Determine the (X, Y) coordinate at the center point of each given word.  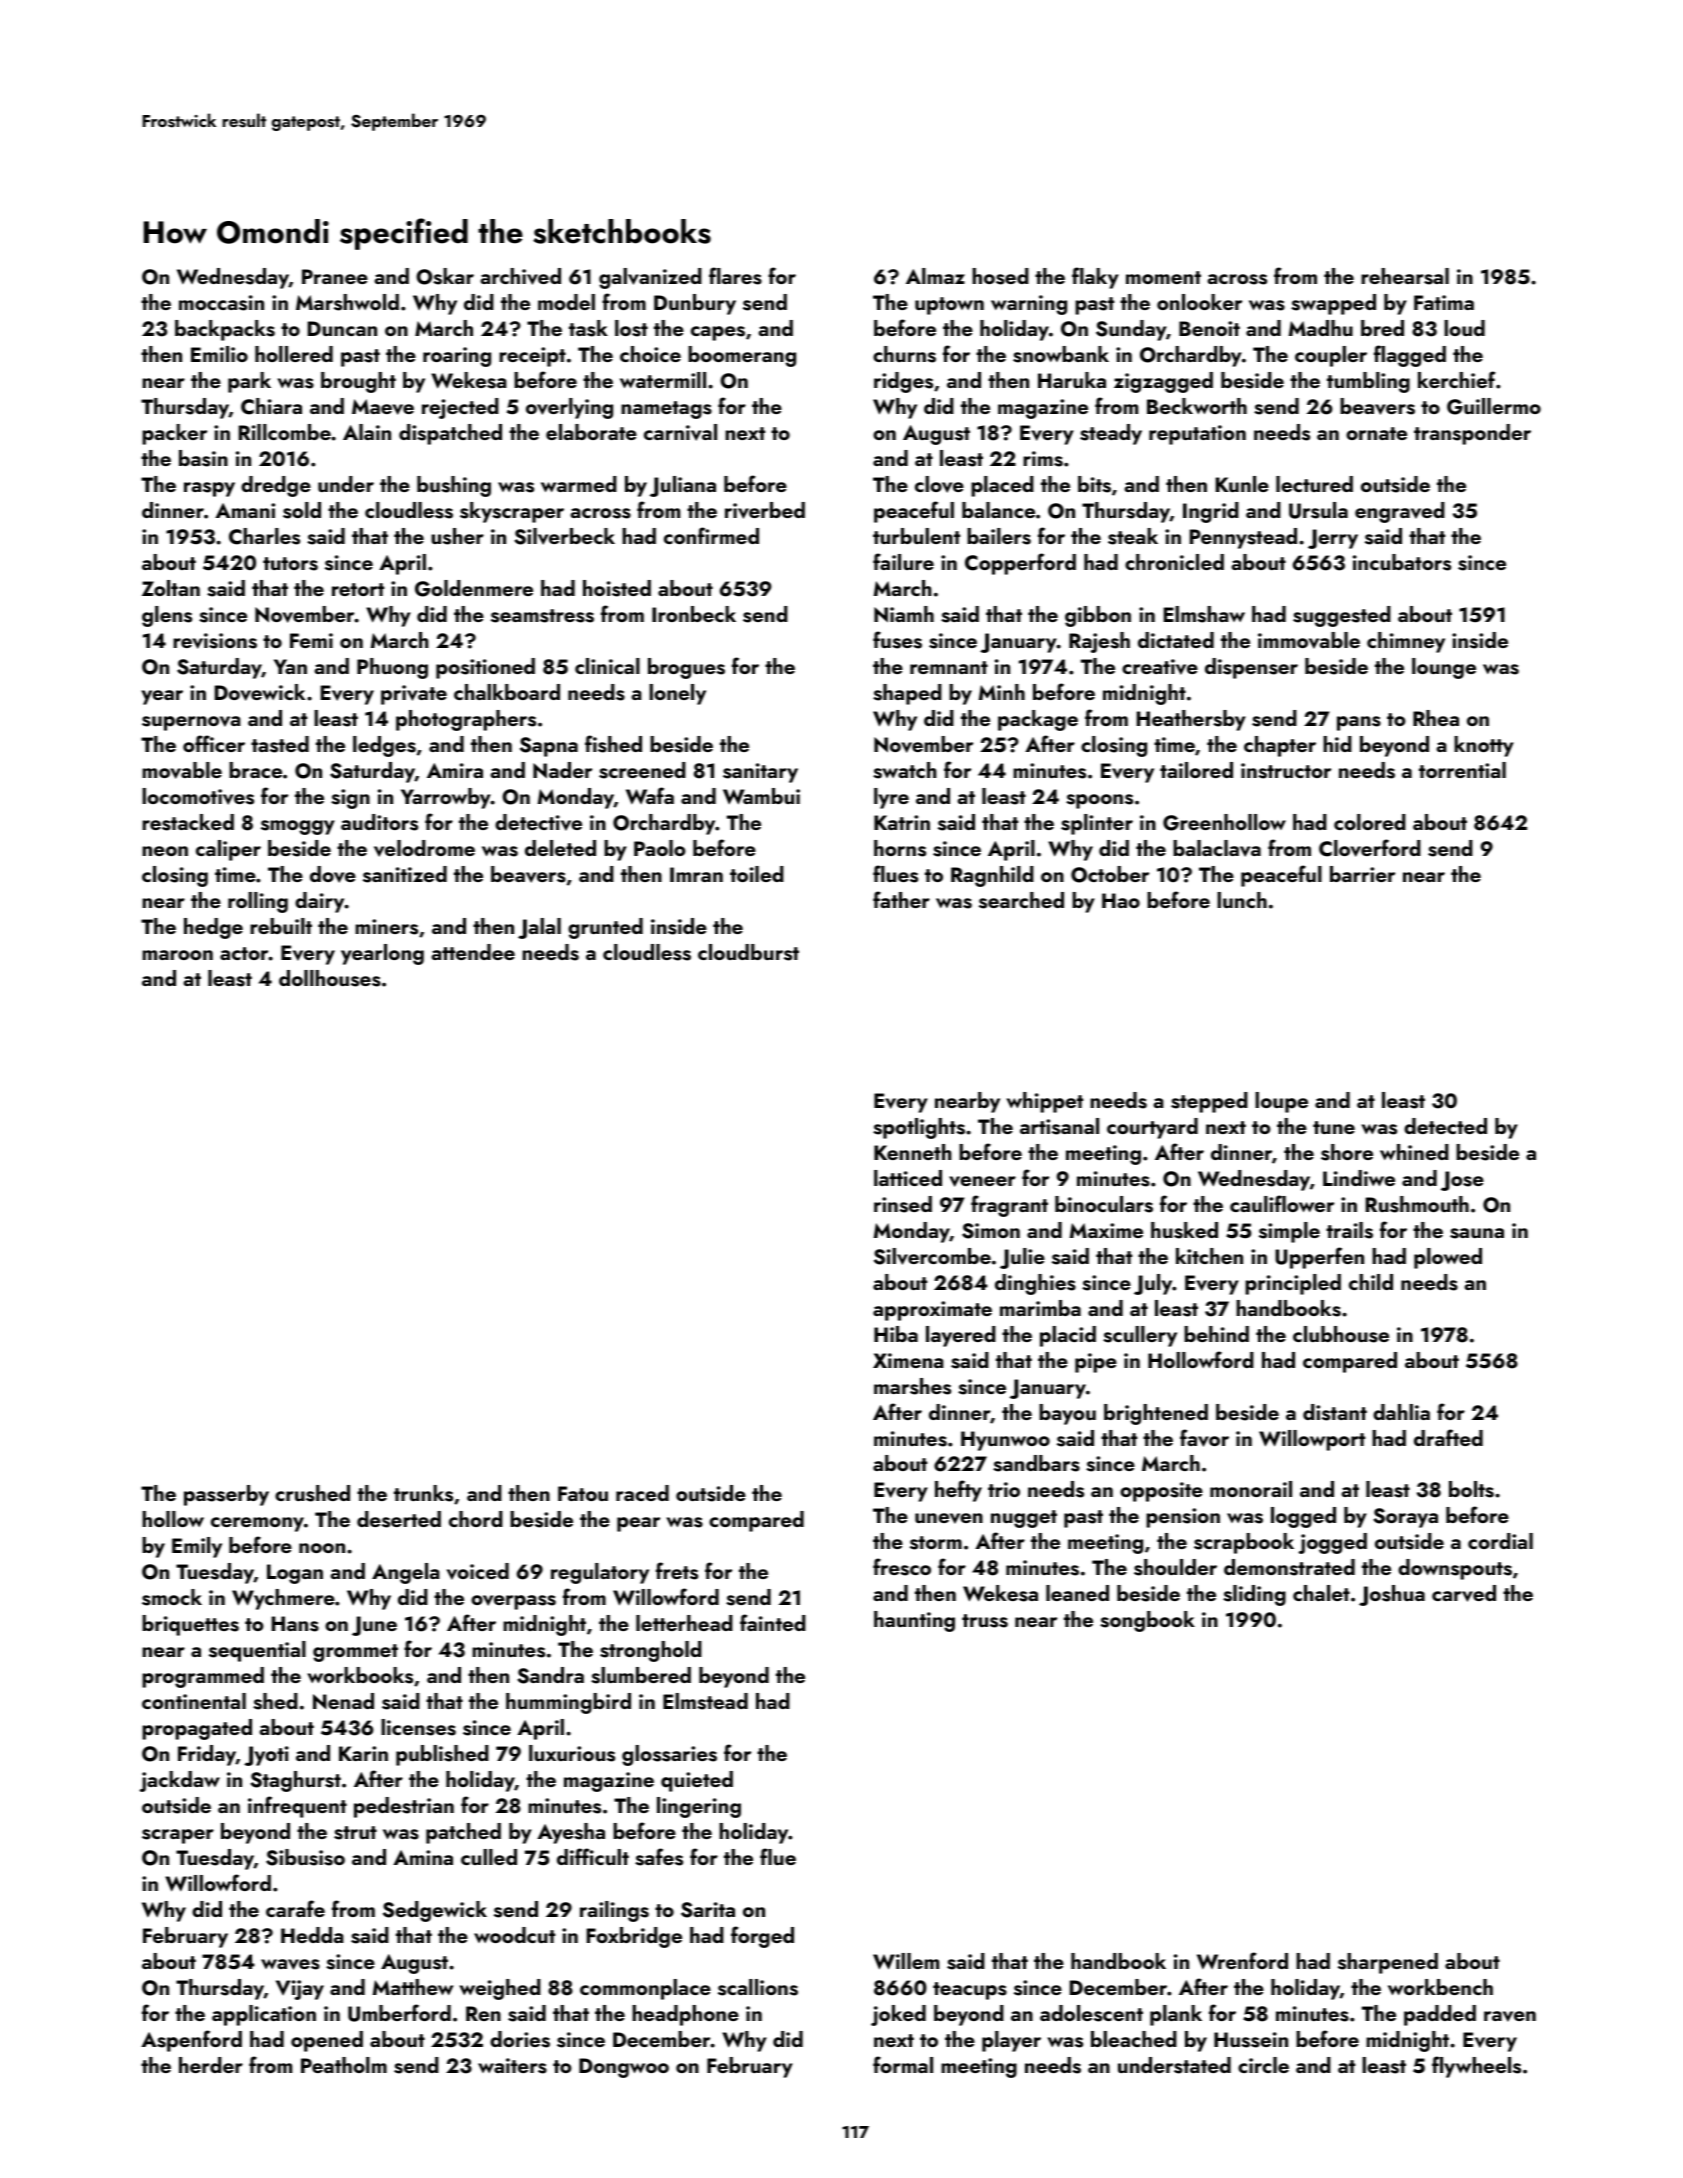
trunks (423, 1493)
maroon (177, 955)
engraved (1400, 512)
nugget (1024, 1519)
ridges (903, 382)
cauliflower (1282, 1203)
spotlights (919, 1128)
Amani (245, 510)
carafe (295, 1908)
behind (1216, 1334)
